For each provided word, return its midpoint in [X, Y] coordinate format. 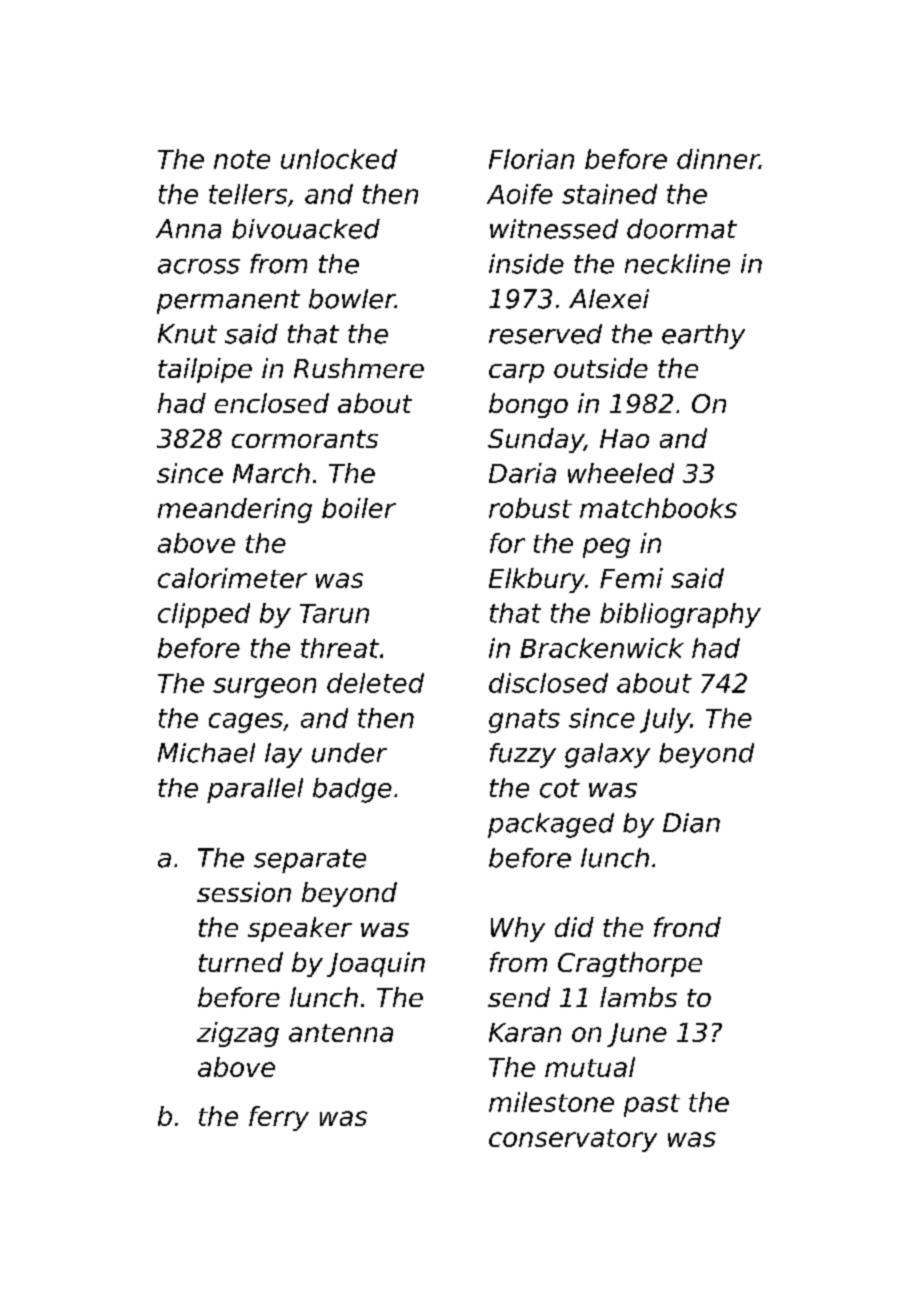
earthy [703, 336]
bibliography [680, 615]
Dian [691, 823]
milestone [551, 1102]
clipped [204, 615]
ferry [279, 1118]
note [242, 159]
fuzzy [523, 755]
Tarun [334, 613]
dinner [718, 159]
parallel [255, 790]
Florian [531, 159]
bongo [528, 405]
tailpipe [205, 370]
